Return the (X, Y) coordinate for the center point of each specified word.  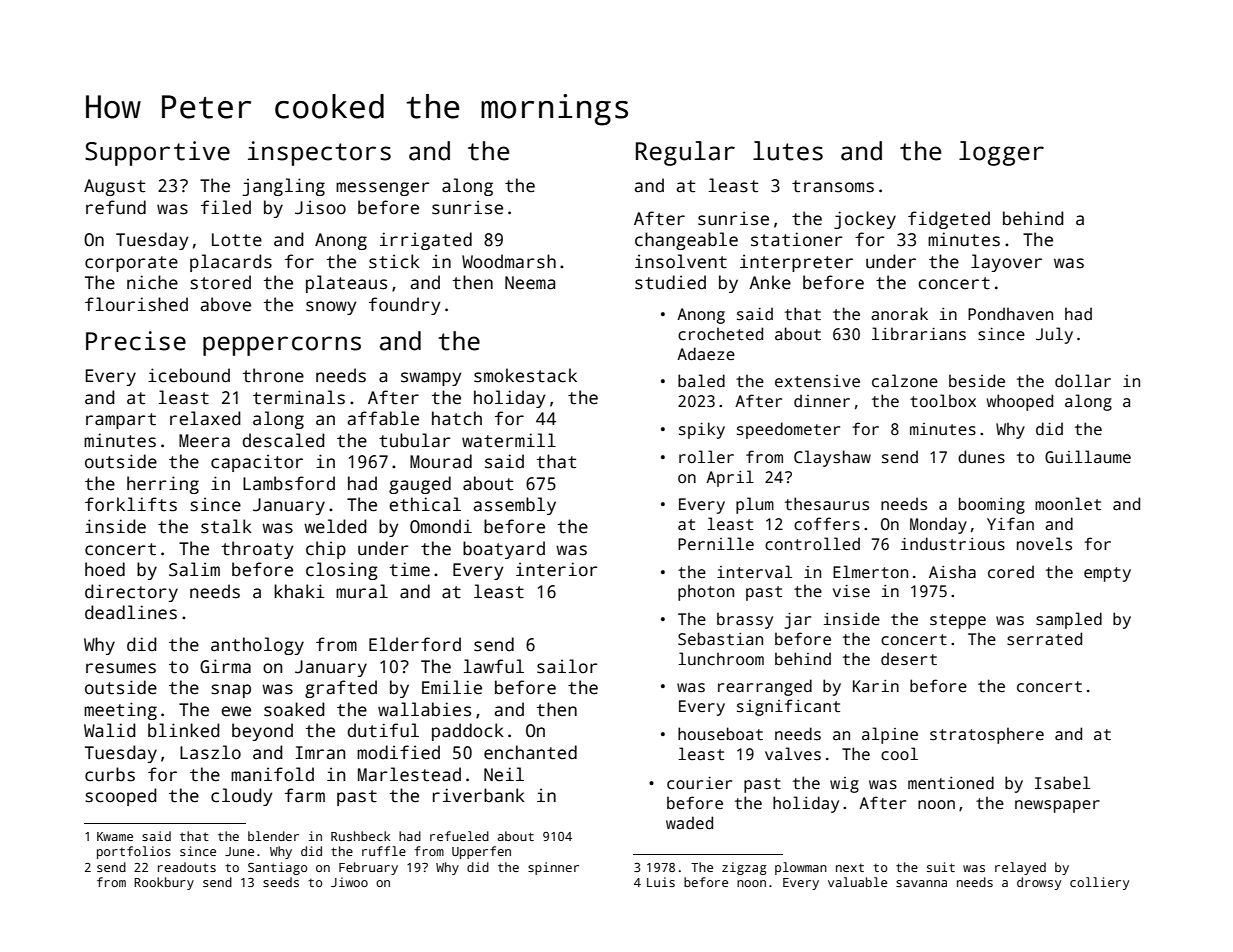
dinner (822, 400)
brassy (745, 620)
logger (1001, 153)
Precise (136, 341)
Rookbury (164, 883)
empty (1107, 574)
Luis (661, 882)
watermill (509, 440)
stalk (226, 526)
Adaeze (706, 354)
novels (1044, 544)
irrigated (426, 241)
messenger (383, 189)
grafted (341, 689)
